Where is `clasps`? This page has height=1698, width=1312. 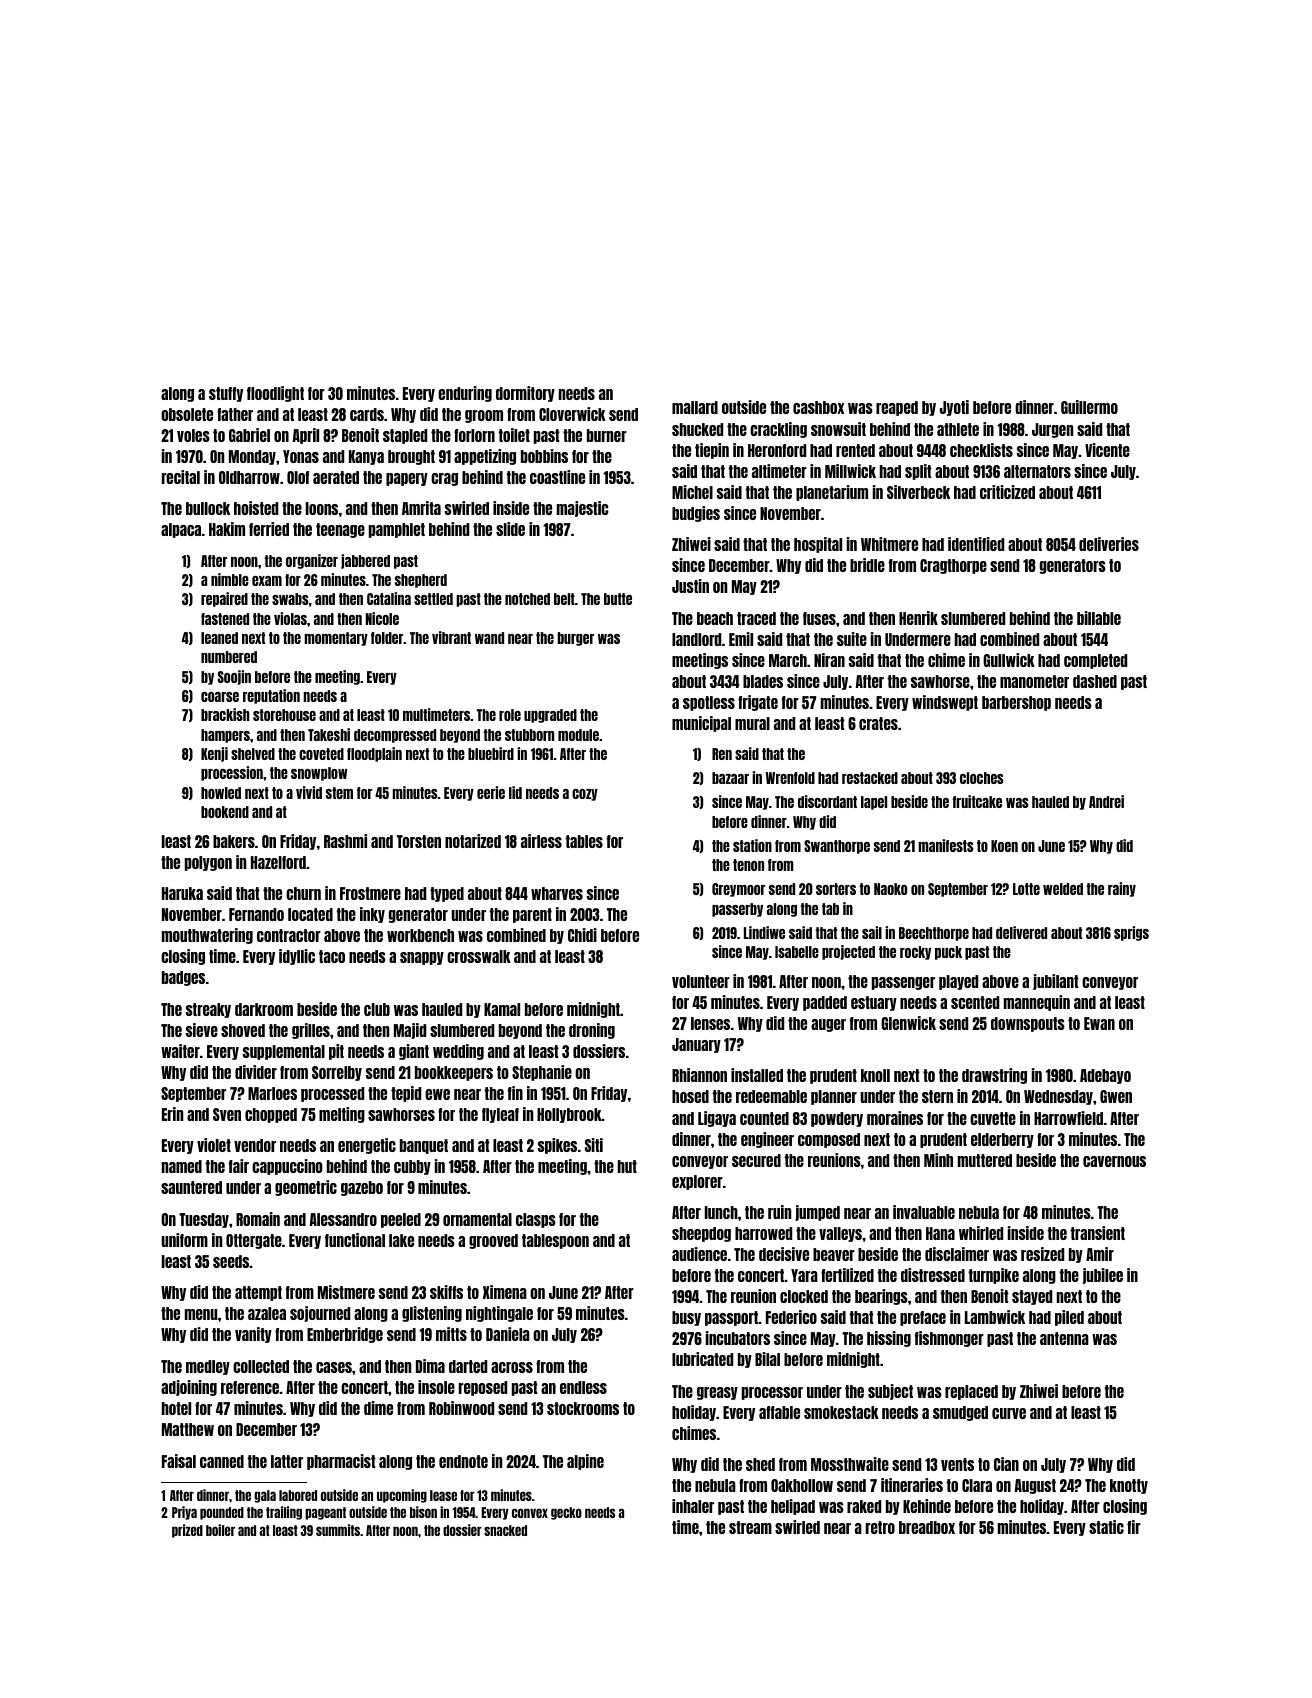 clasps is located at coordinates (536, 1220).
